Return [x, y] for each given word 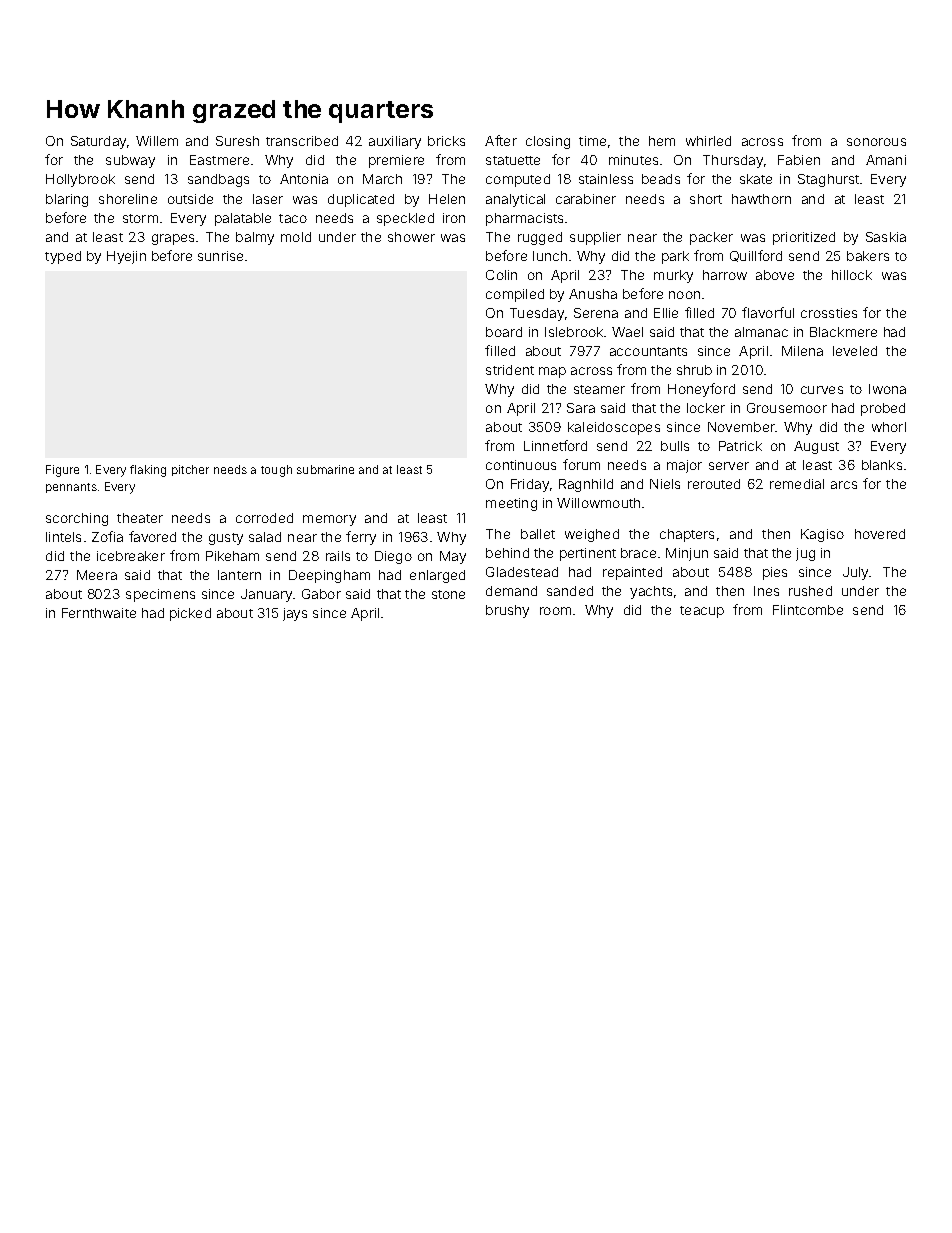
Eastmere [219, 160]
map [552, 372]
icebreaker [131, 556]
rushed [810, 591]
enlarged [437, 576]
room [555, 611]
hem [662, 141]
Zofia [107, 536]
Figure [62, 471]
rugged [540, 238]
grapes [173, 239]
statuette [513, 160]
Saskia [886, 237]
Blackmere [843, 332]
